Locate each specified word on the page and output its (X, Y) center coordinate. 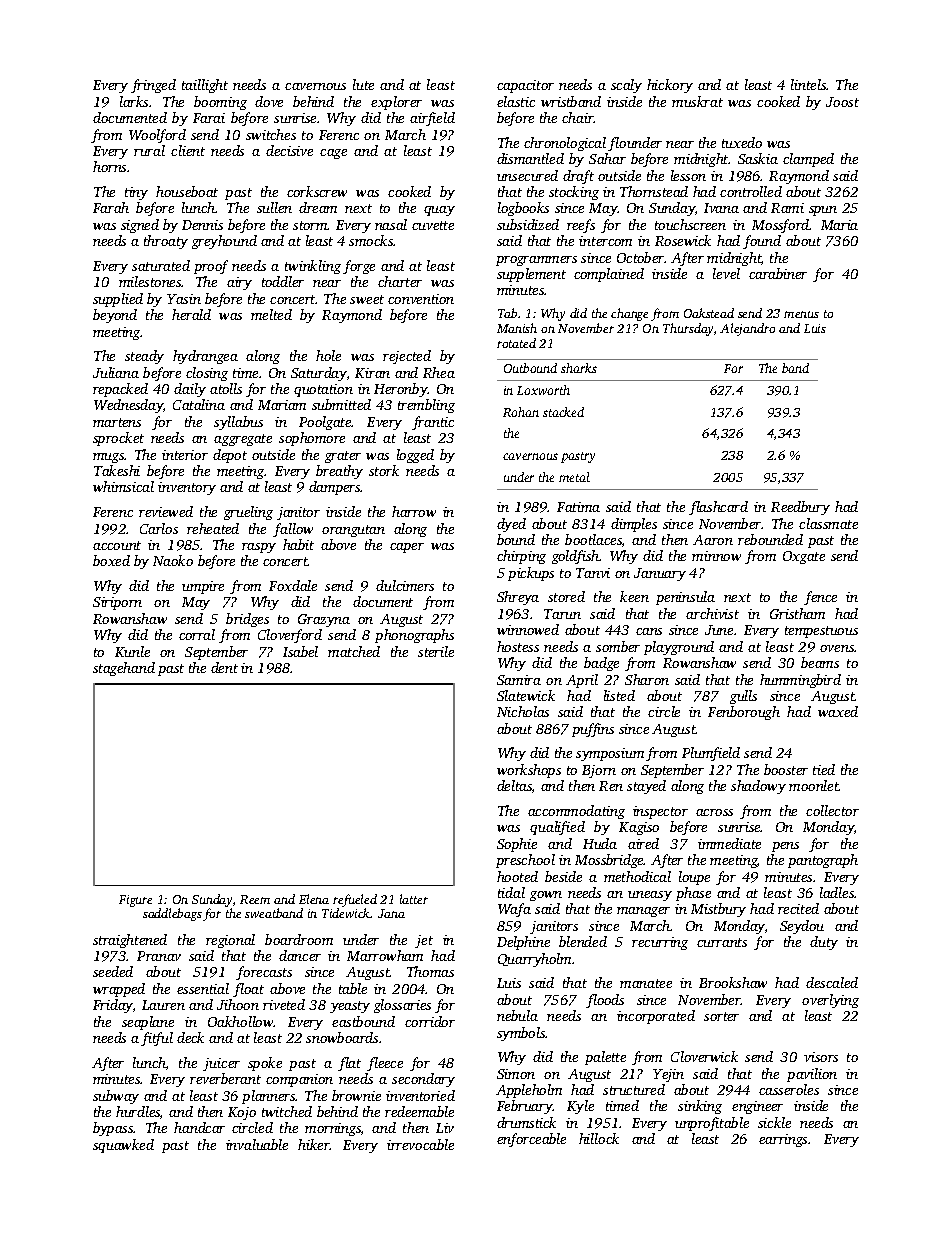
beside (563, 876)
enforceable (531, 1140)
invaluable (257, 1144)
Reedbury (800, 508)
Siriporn (117, 603)
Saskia (758, 158)
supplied (118, 300)
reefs (581, 226)
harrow (414, 511)
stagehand (124, 669)
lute (363, 84)
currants (722, 942)
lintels (809, 84)
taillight (205, 86)
